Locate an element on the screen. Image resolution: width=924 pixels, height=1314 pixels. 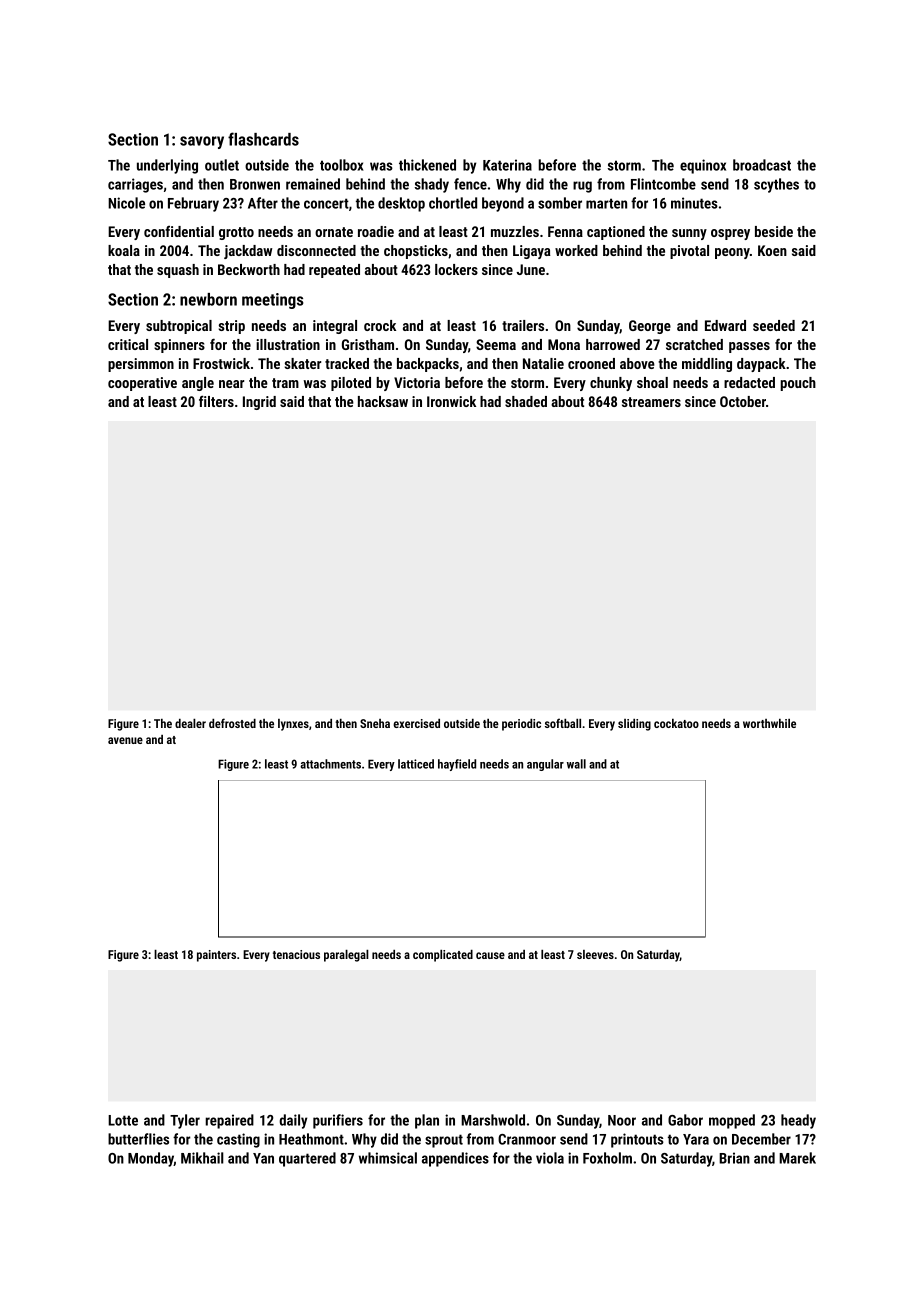
broadcast is located at coordinates (762, 165).
